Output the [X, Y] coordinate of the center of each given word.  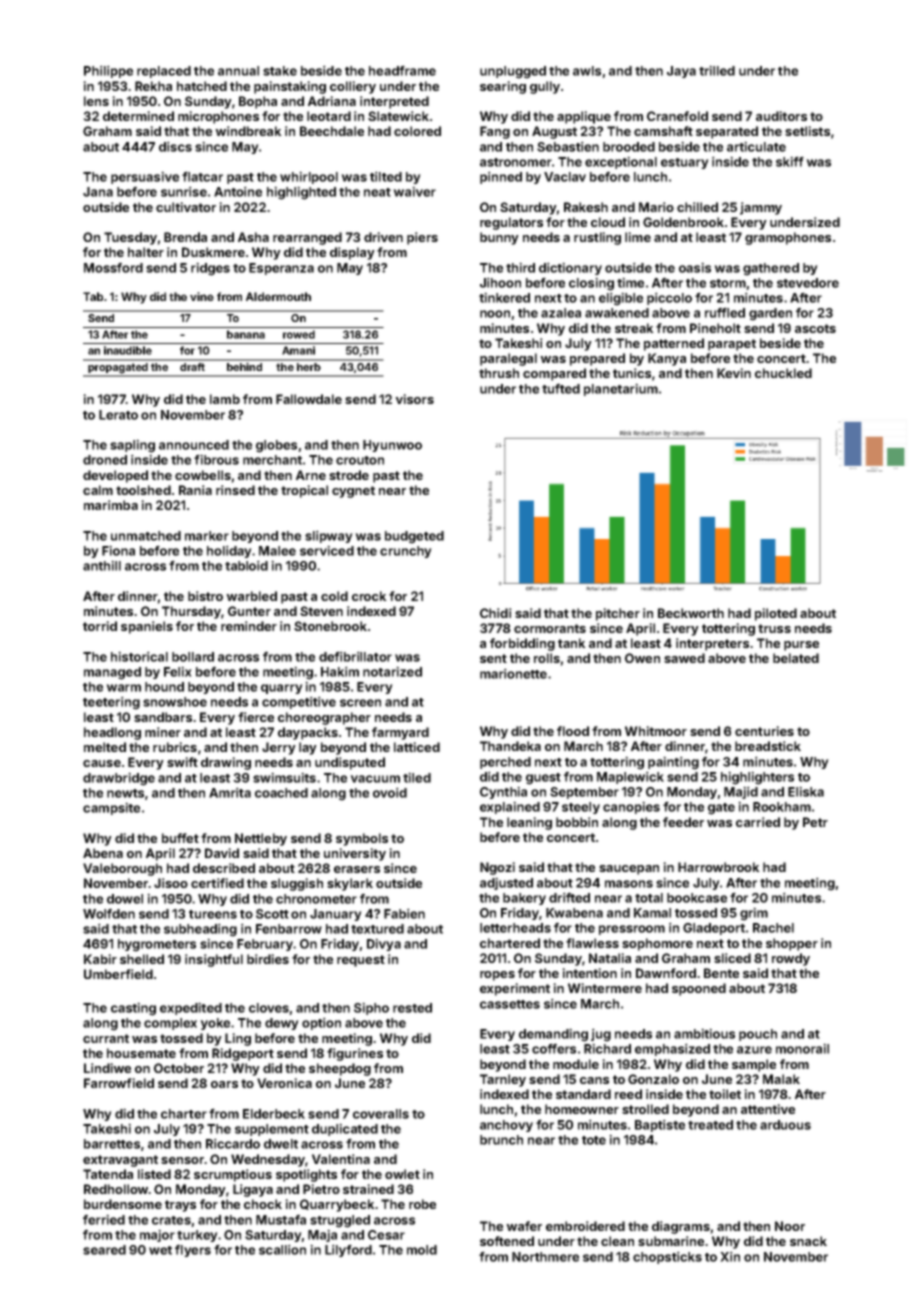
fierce [256, 717]
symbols [362, 839]
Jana [98, 192]
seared [104, 1250]
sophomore [657, 944]
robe [422, 1204]
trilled [717, 70]
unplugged [513, 72]
